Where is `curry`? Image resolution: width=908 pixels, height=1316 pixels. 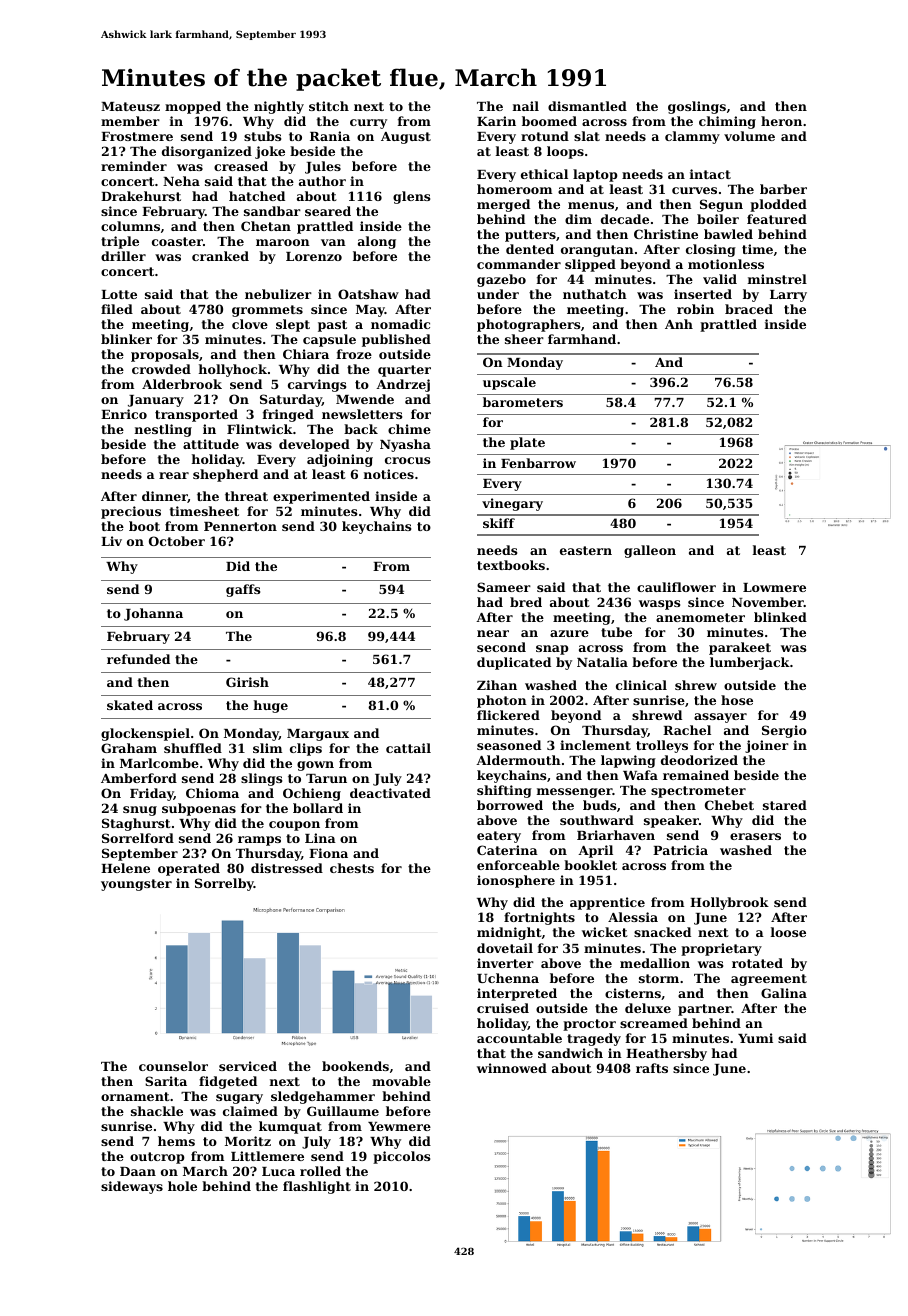
curry is located at coordinates (368, 124).
